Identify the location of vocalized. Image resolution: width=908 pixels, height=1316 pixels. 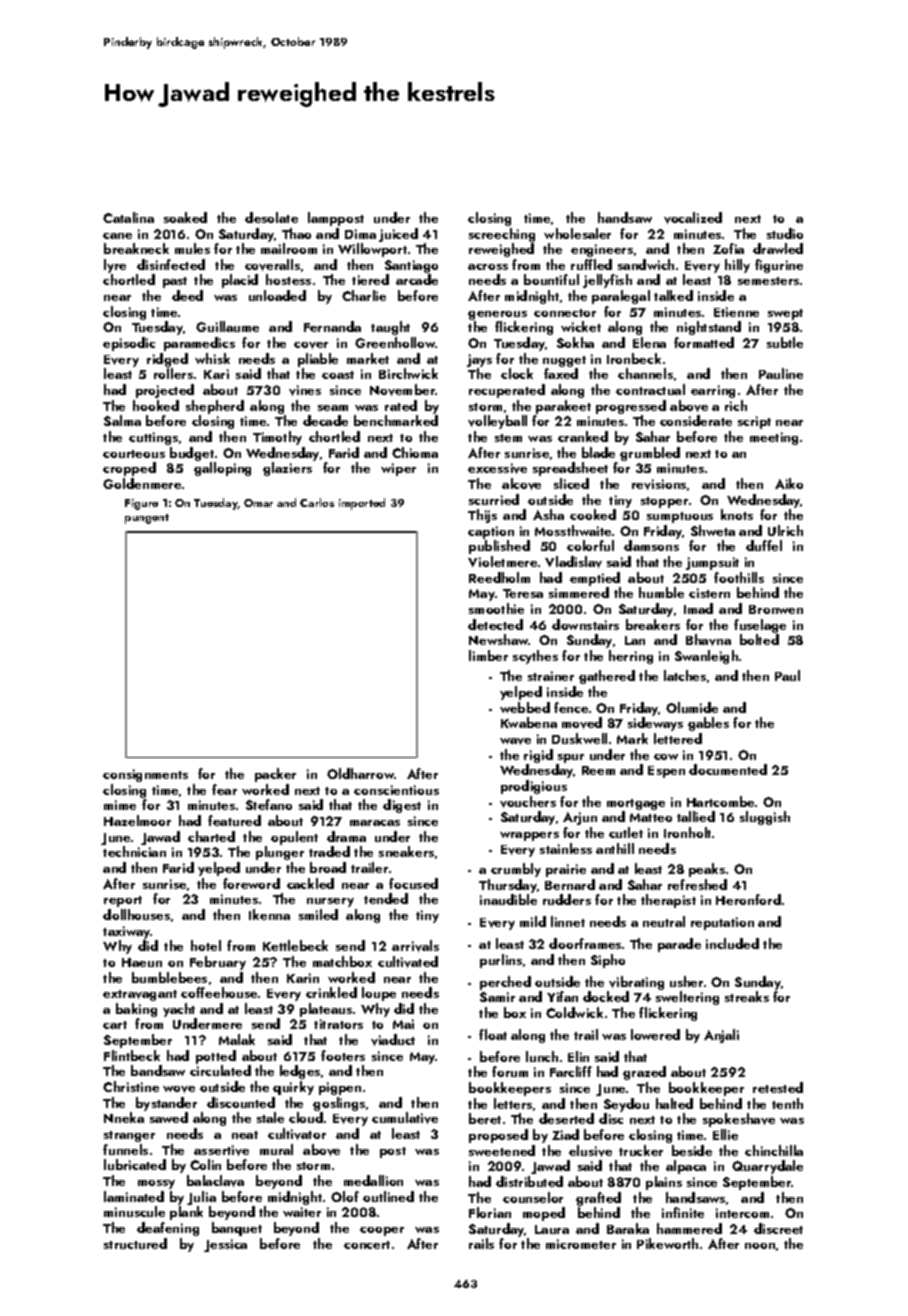
(693, 218).
